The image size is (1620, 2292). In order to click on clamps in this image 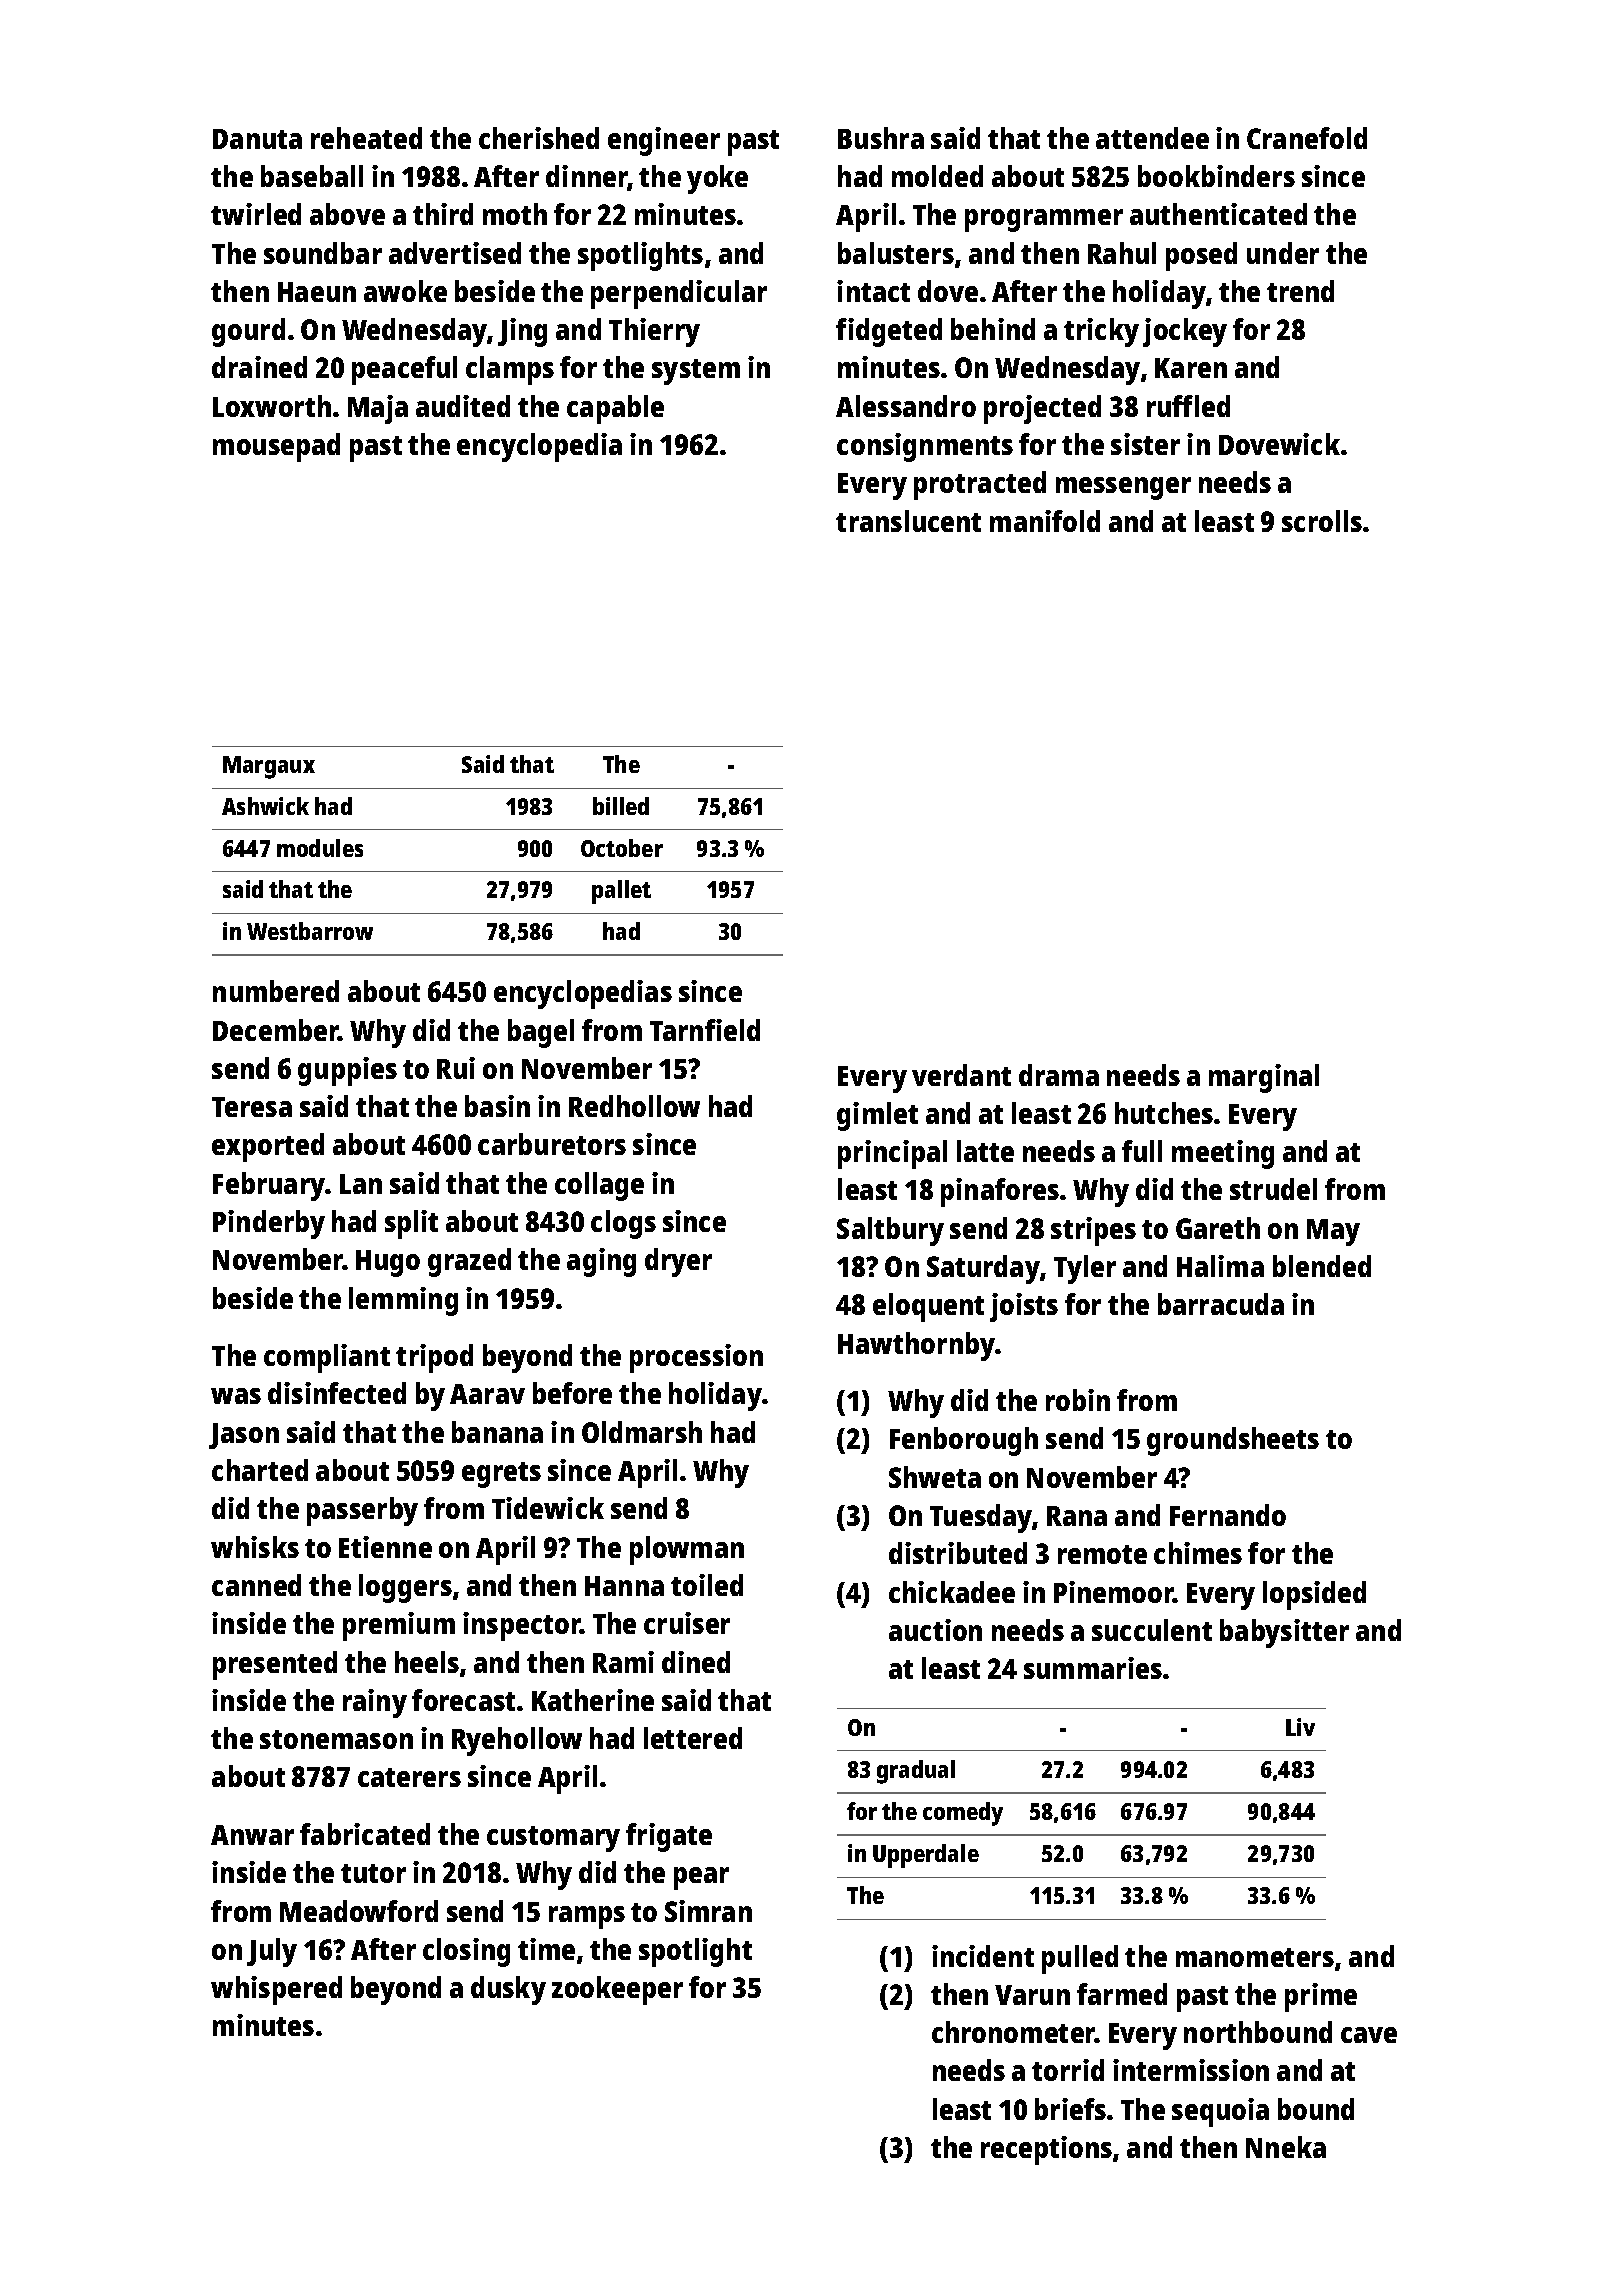, I will do `click(510, 370)`.
